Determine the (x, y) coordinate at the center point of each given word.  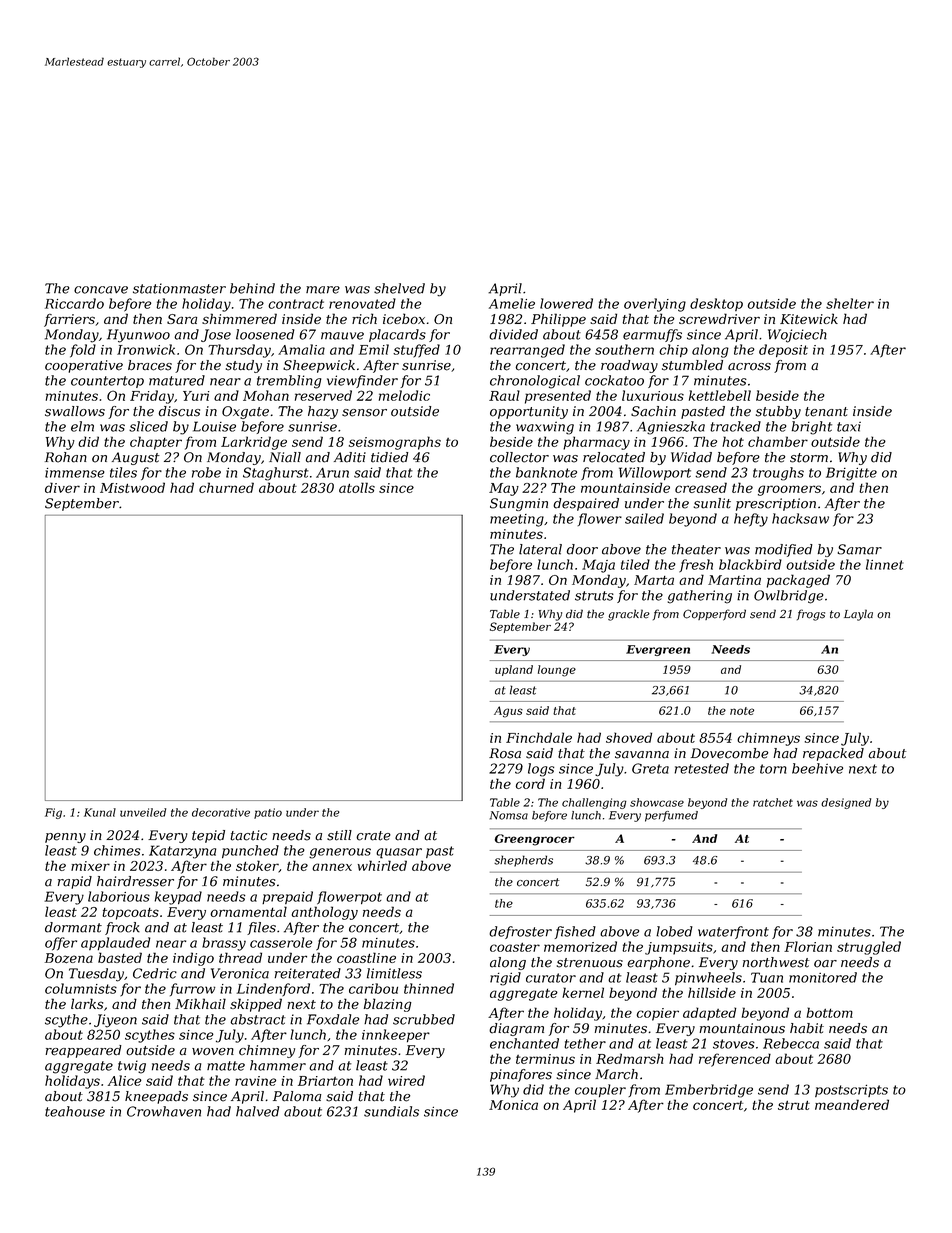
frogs (811, 615)
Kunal (100, 812)
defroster (520, 932)
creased (701, 487)
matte (226, 1066)
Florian (808, 946)
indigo (193, 959)
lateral (540, 549)
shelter (850, 303)
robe (206, 472)
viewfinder (362, 381)
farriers (69, 320)
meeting (517, 520)
